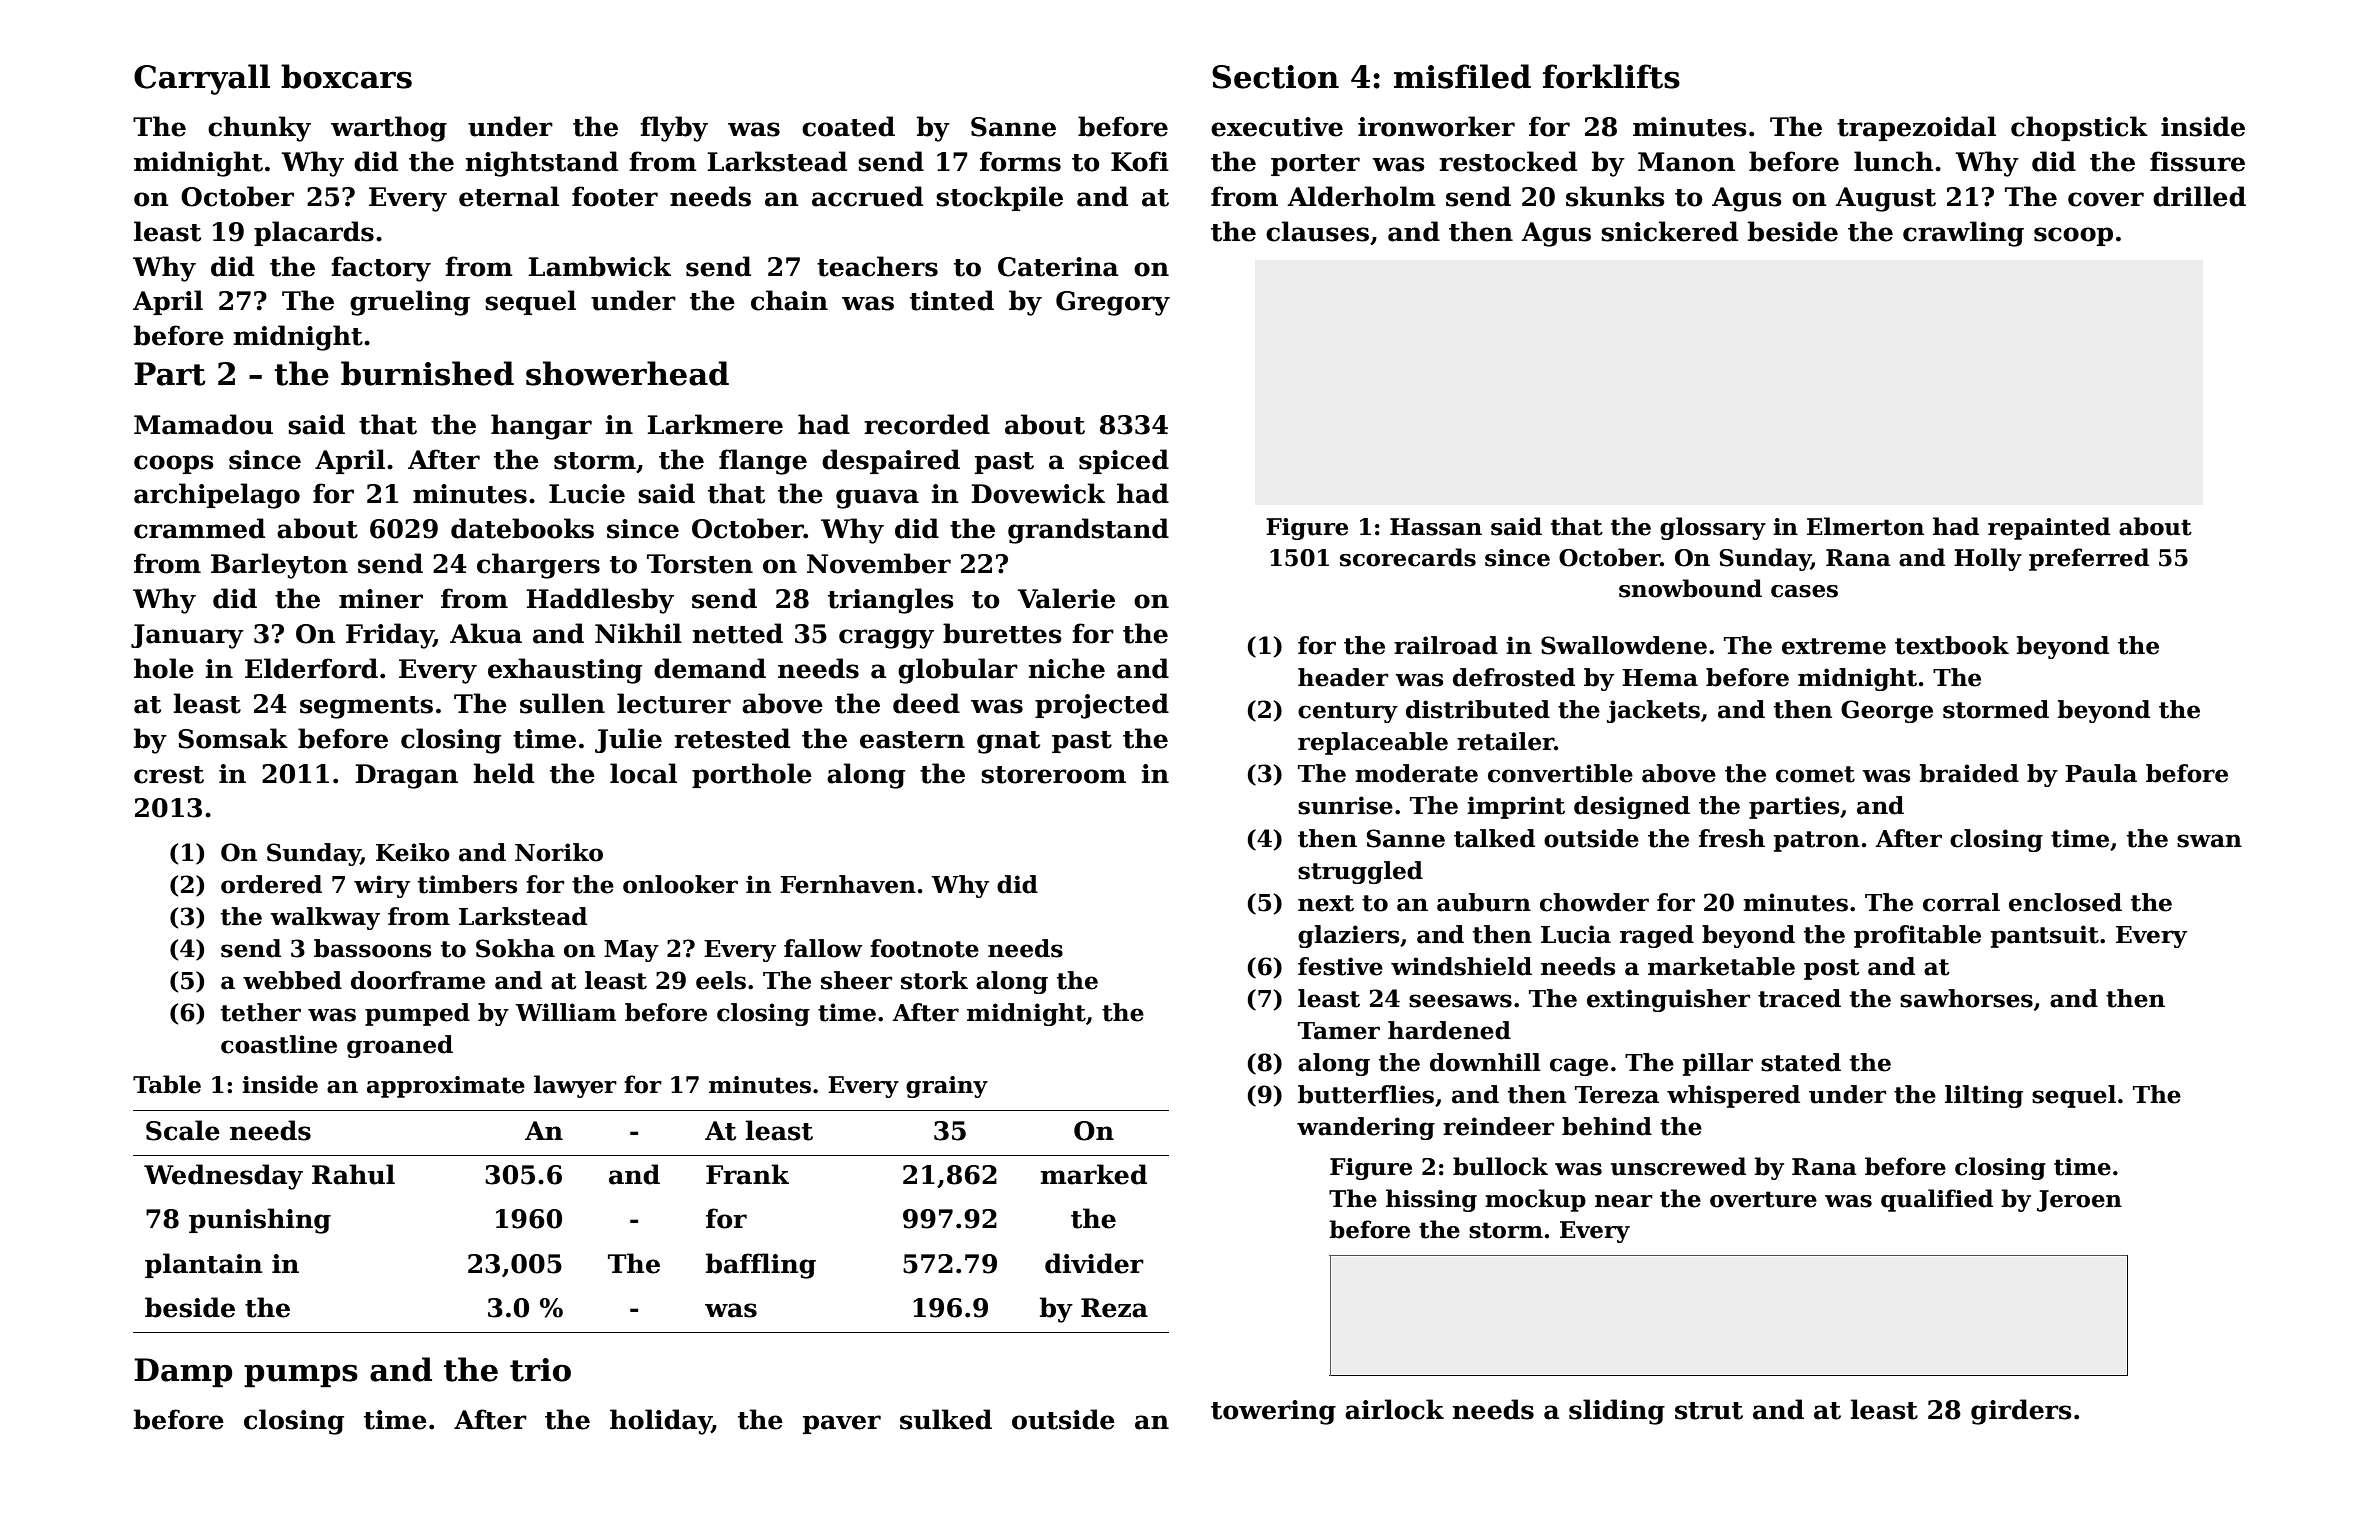  Describe the element at coordinates (1446, 645) in the screenshot. I see `railroad` at that location.
